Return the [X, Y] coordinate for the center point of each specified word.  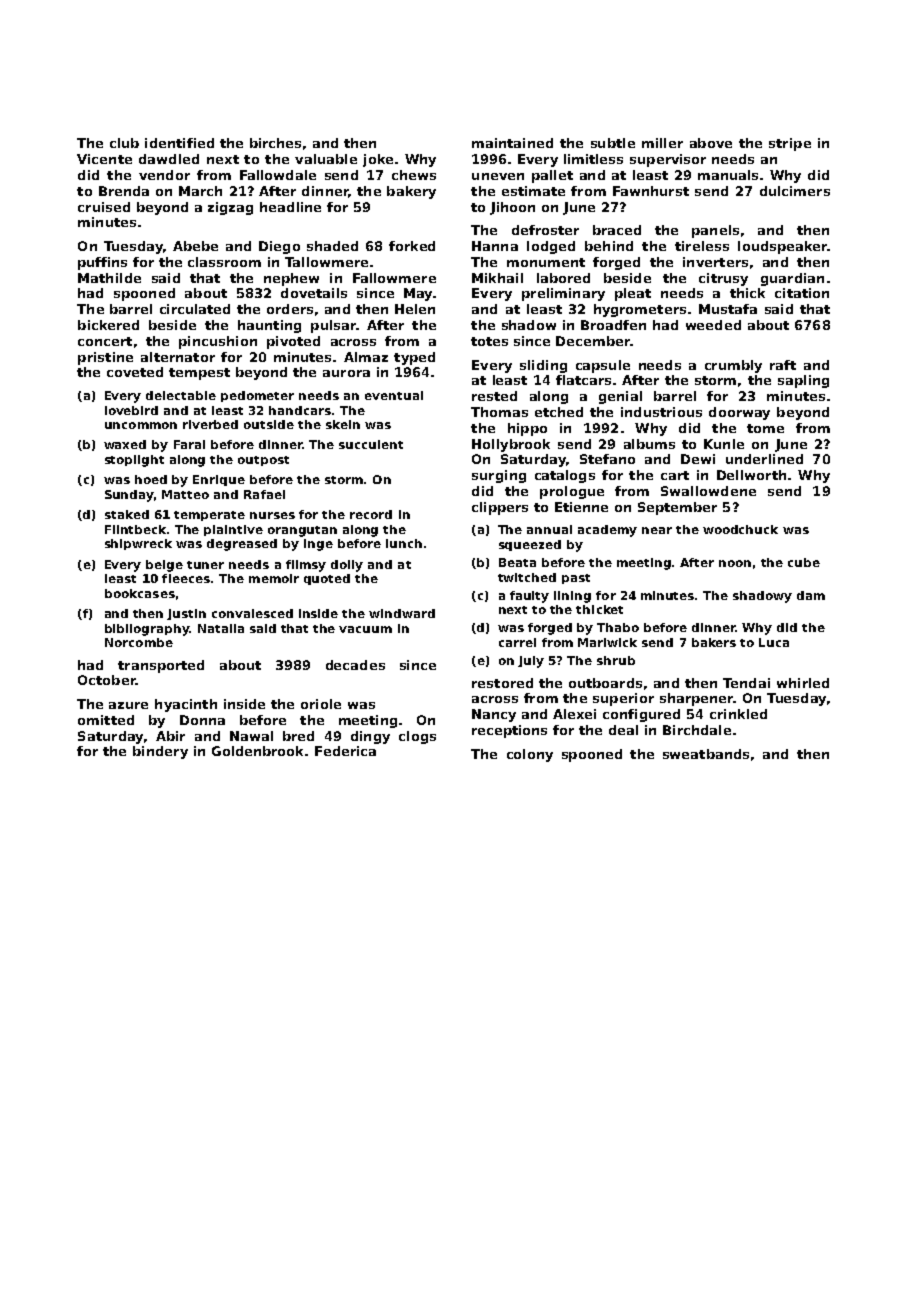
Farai [189, 444]
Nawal [251, 736]
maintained [512, 143]
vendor [164, 175]
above [711, 143]
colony [530, 755]
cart [675, 475]
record [371, 514]
